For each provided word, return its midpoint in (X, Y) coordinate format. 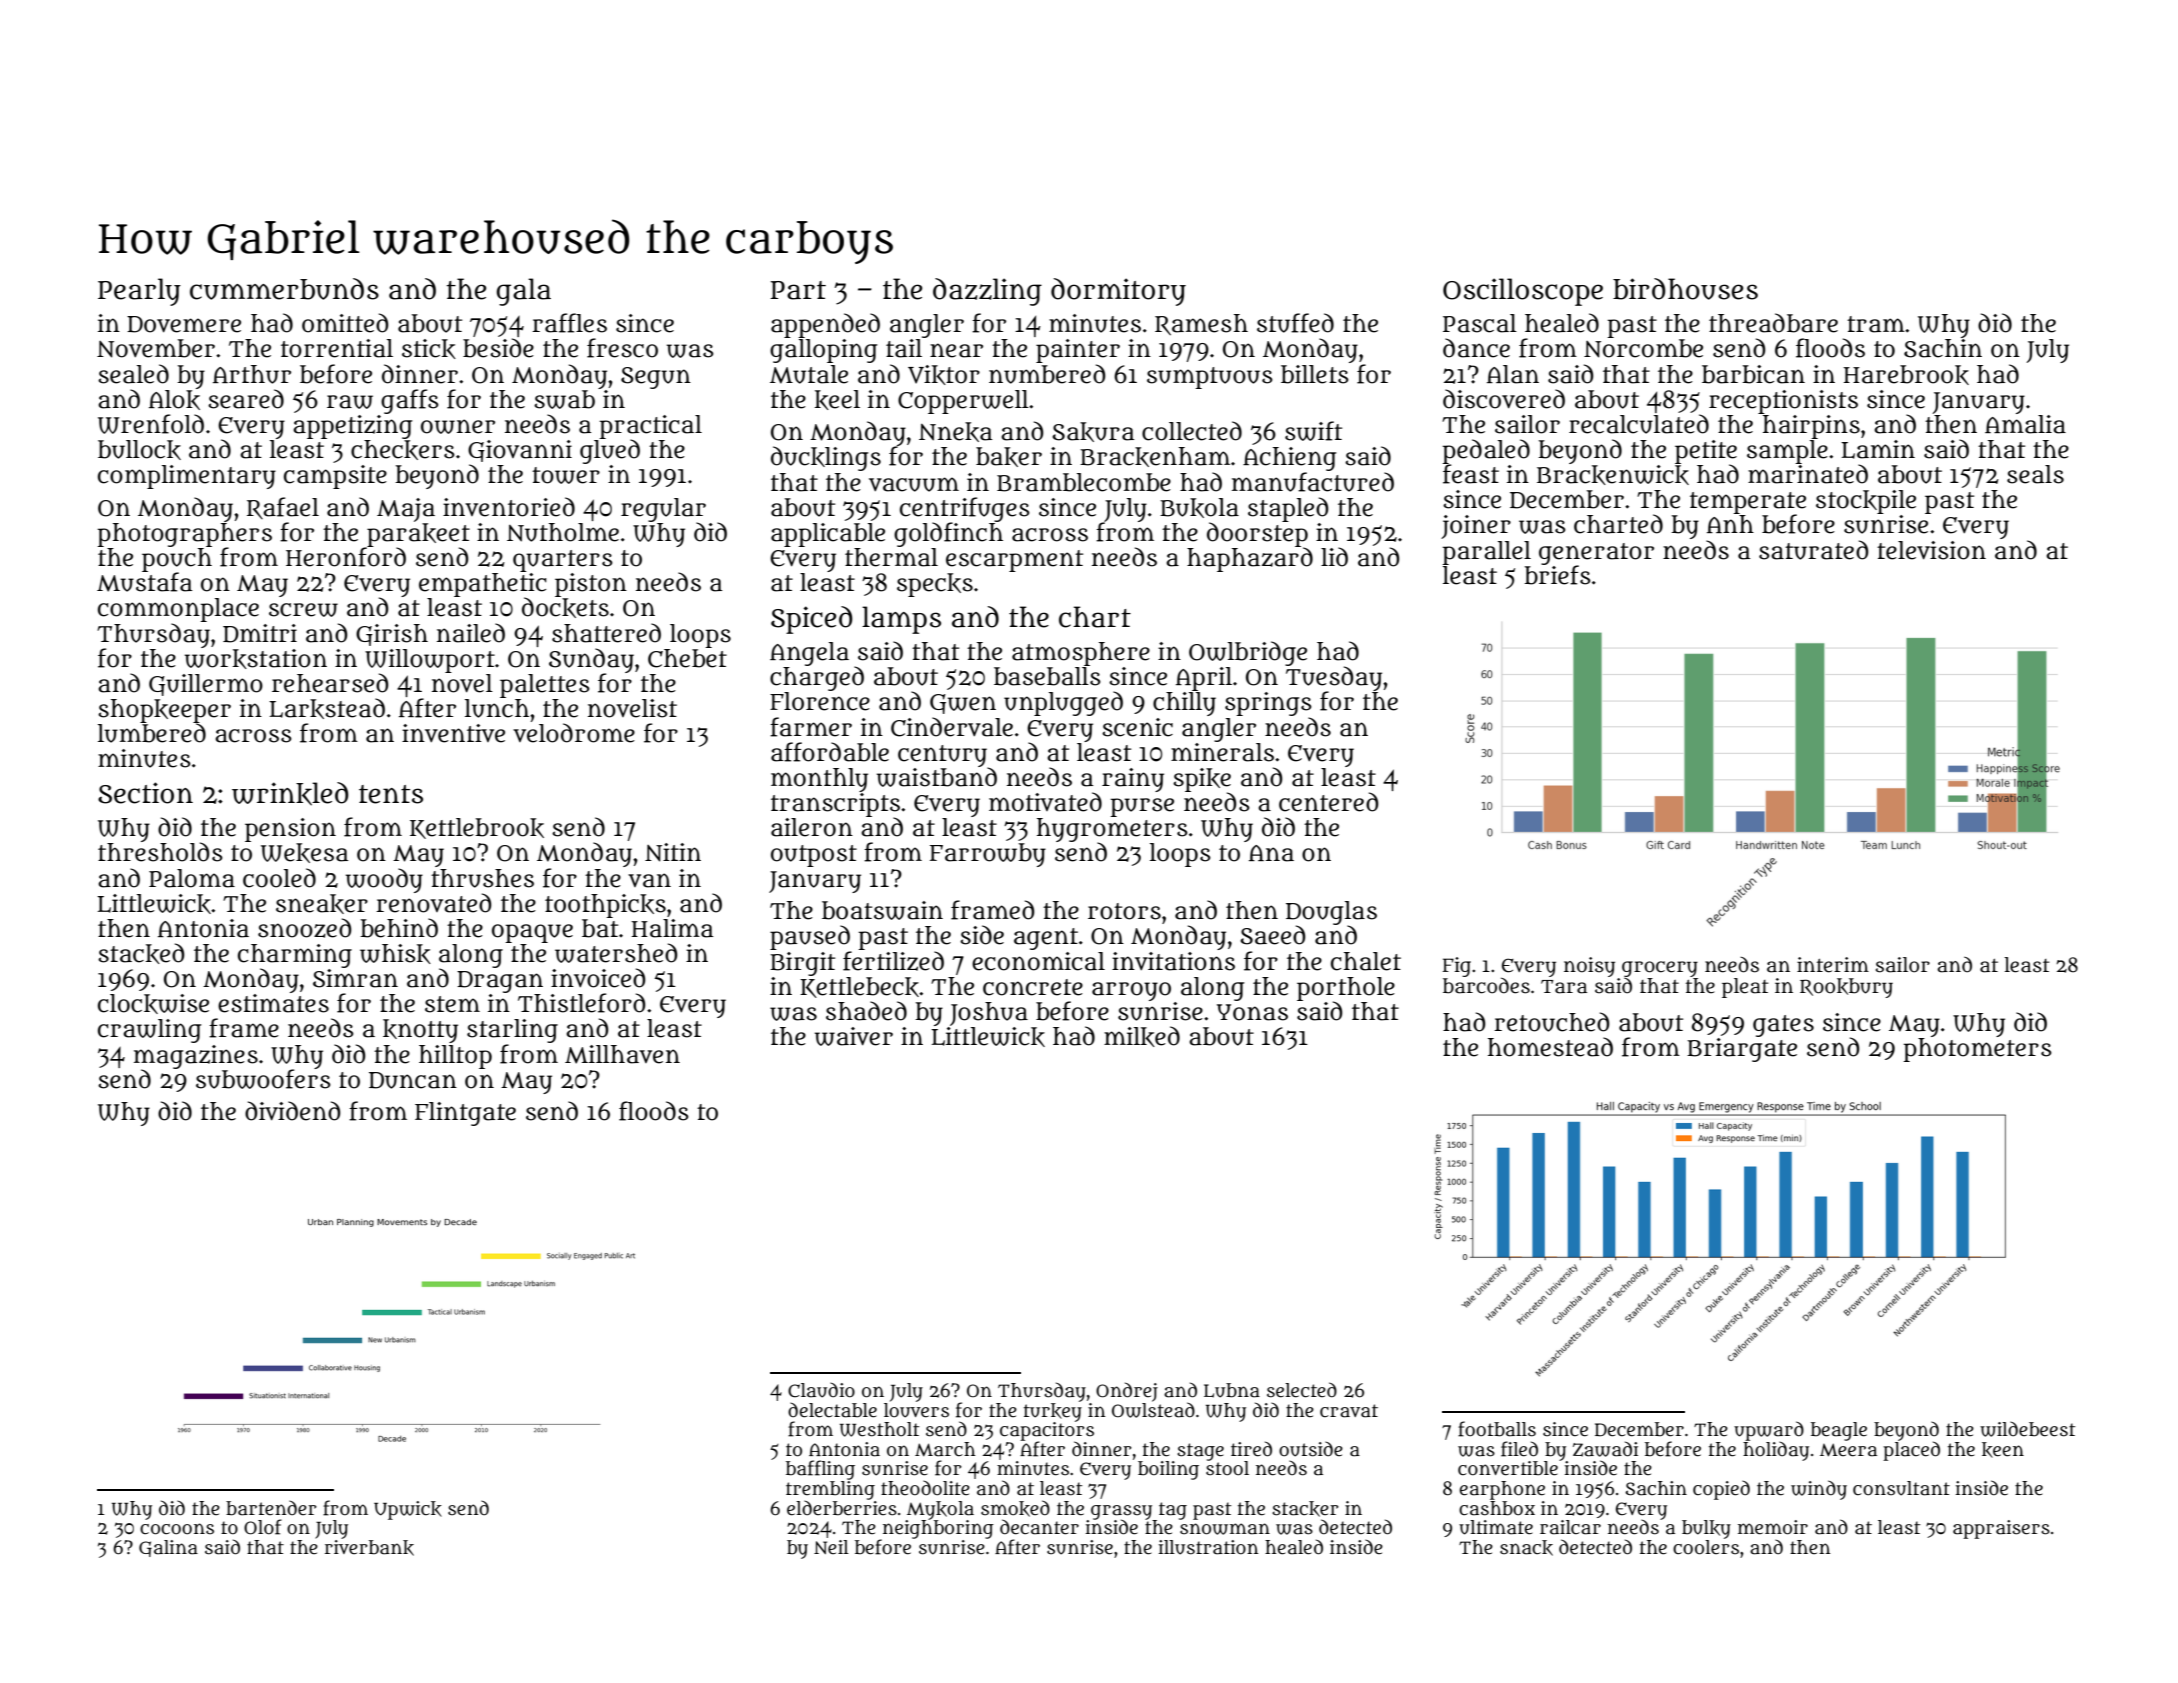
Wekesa (304, 853)
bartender (271, 1508)
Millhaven (622, 1054)
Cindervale (952, 727)
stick (429, 349)
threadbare (1773, 323)
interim (1833, 965)
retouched (1551, 1022)
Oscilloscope (1523, 292)
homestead (1550, 1047)
